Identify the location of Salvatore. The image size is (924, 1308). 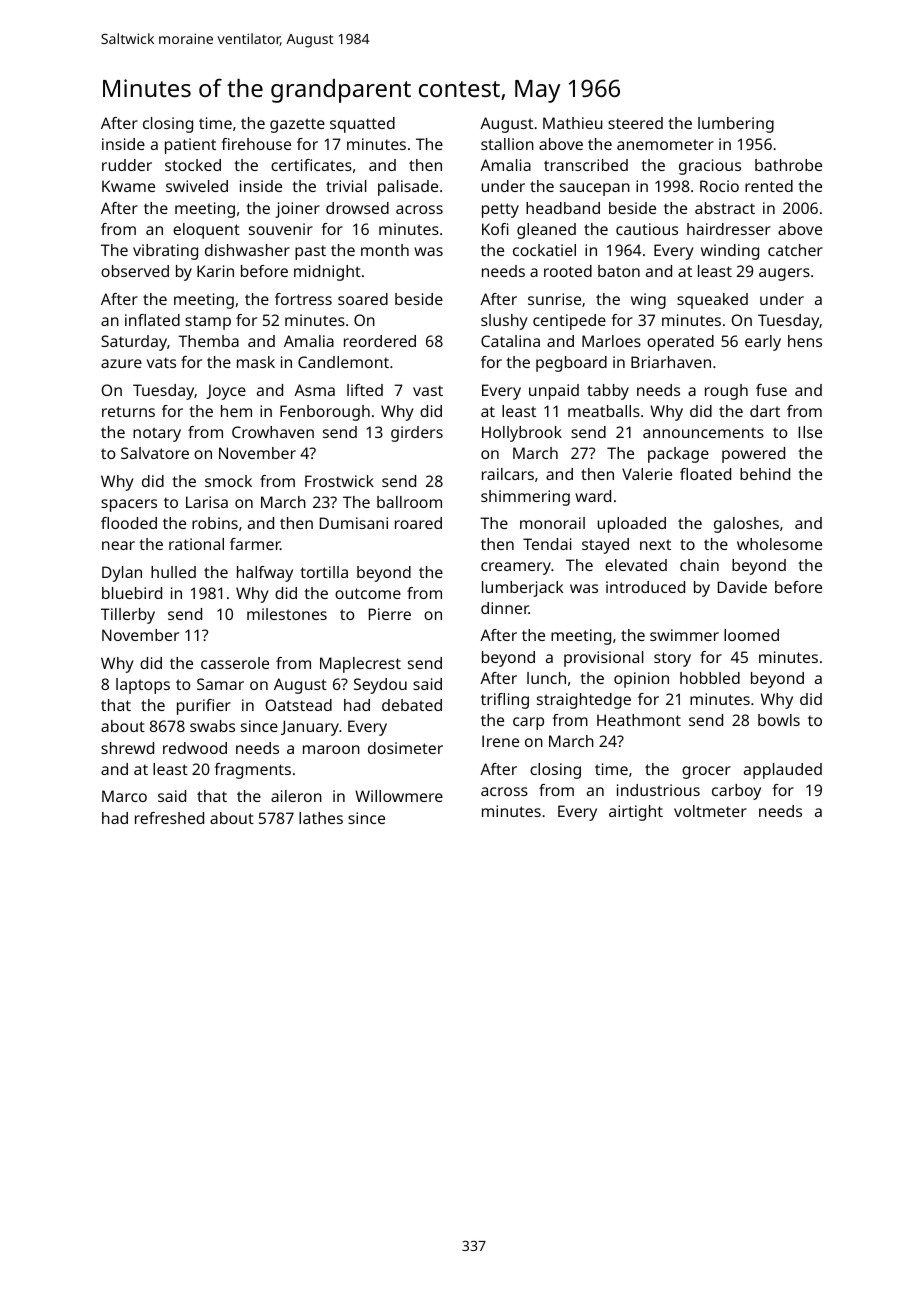
(155, 453).
